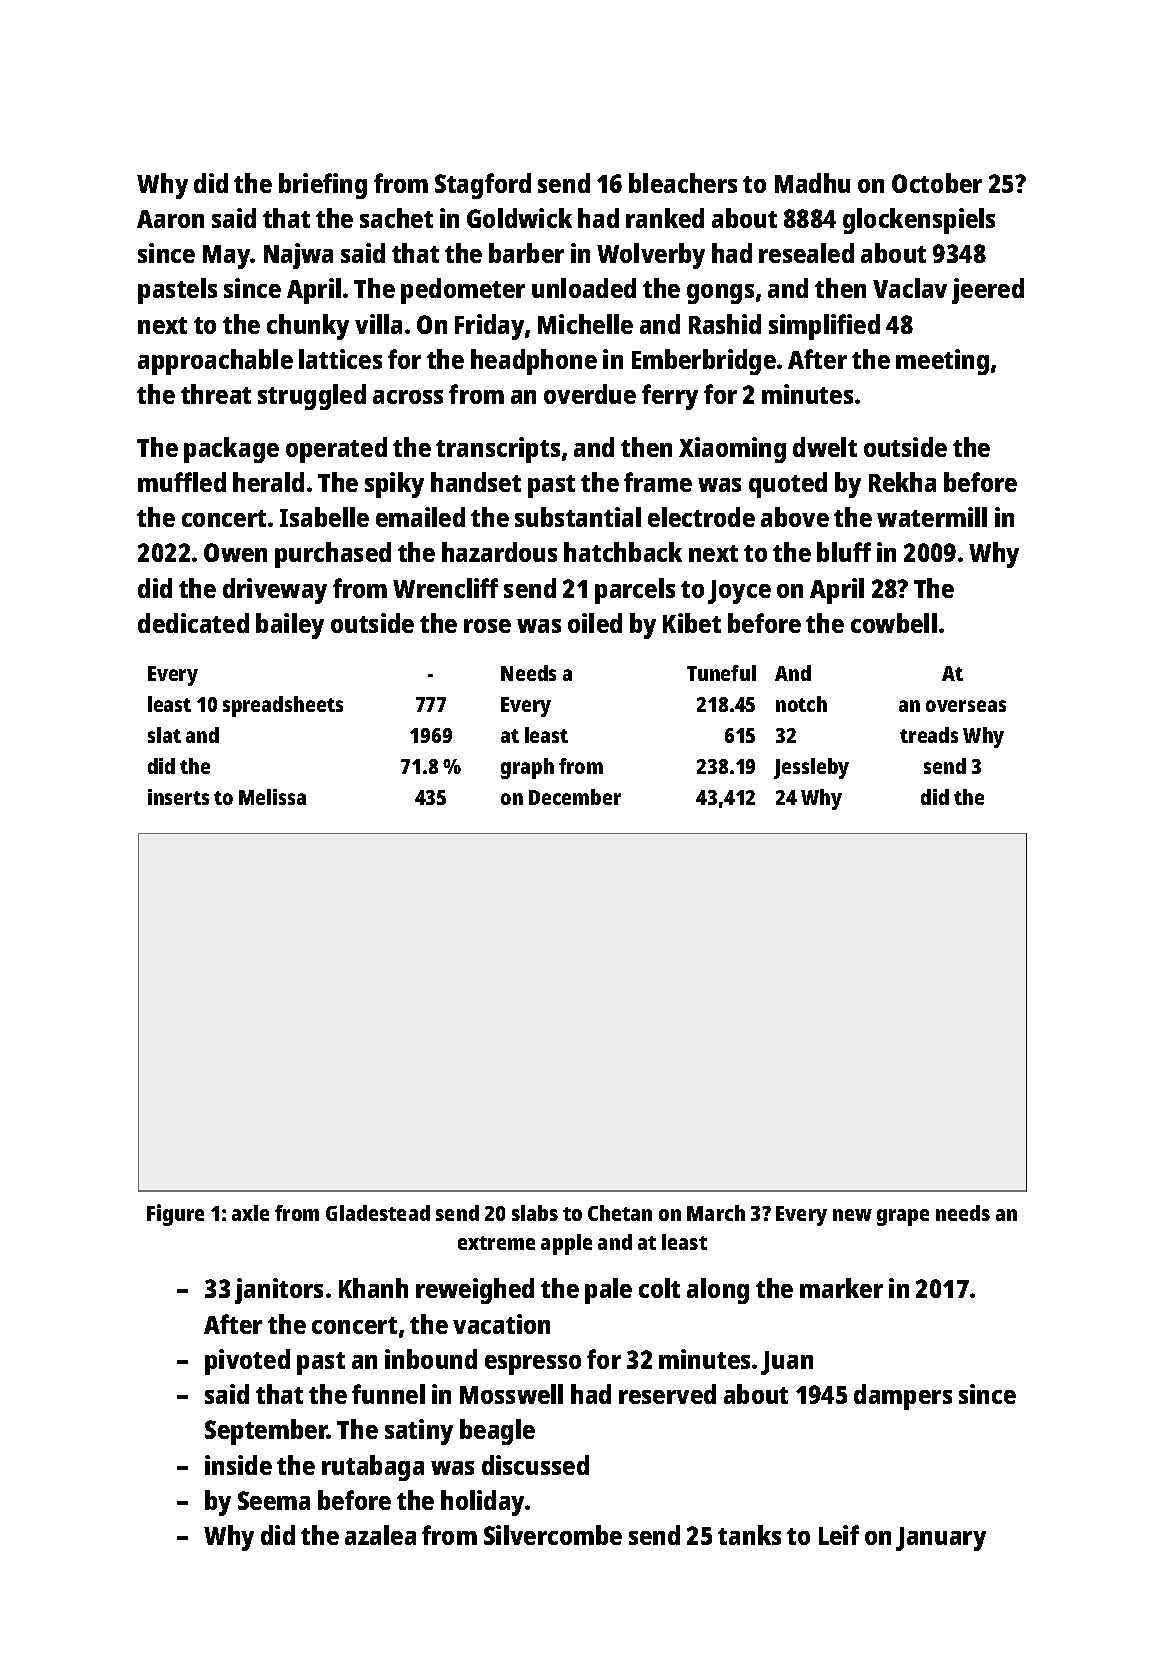 Image resolution: width=1165 pixels, height=1654 pixels. I want to click on Melissa, so click(272, 797).
